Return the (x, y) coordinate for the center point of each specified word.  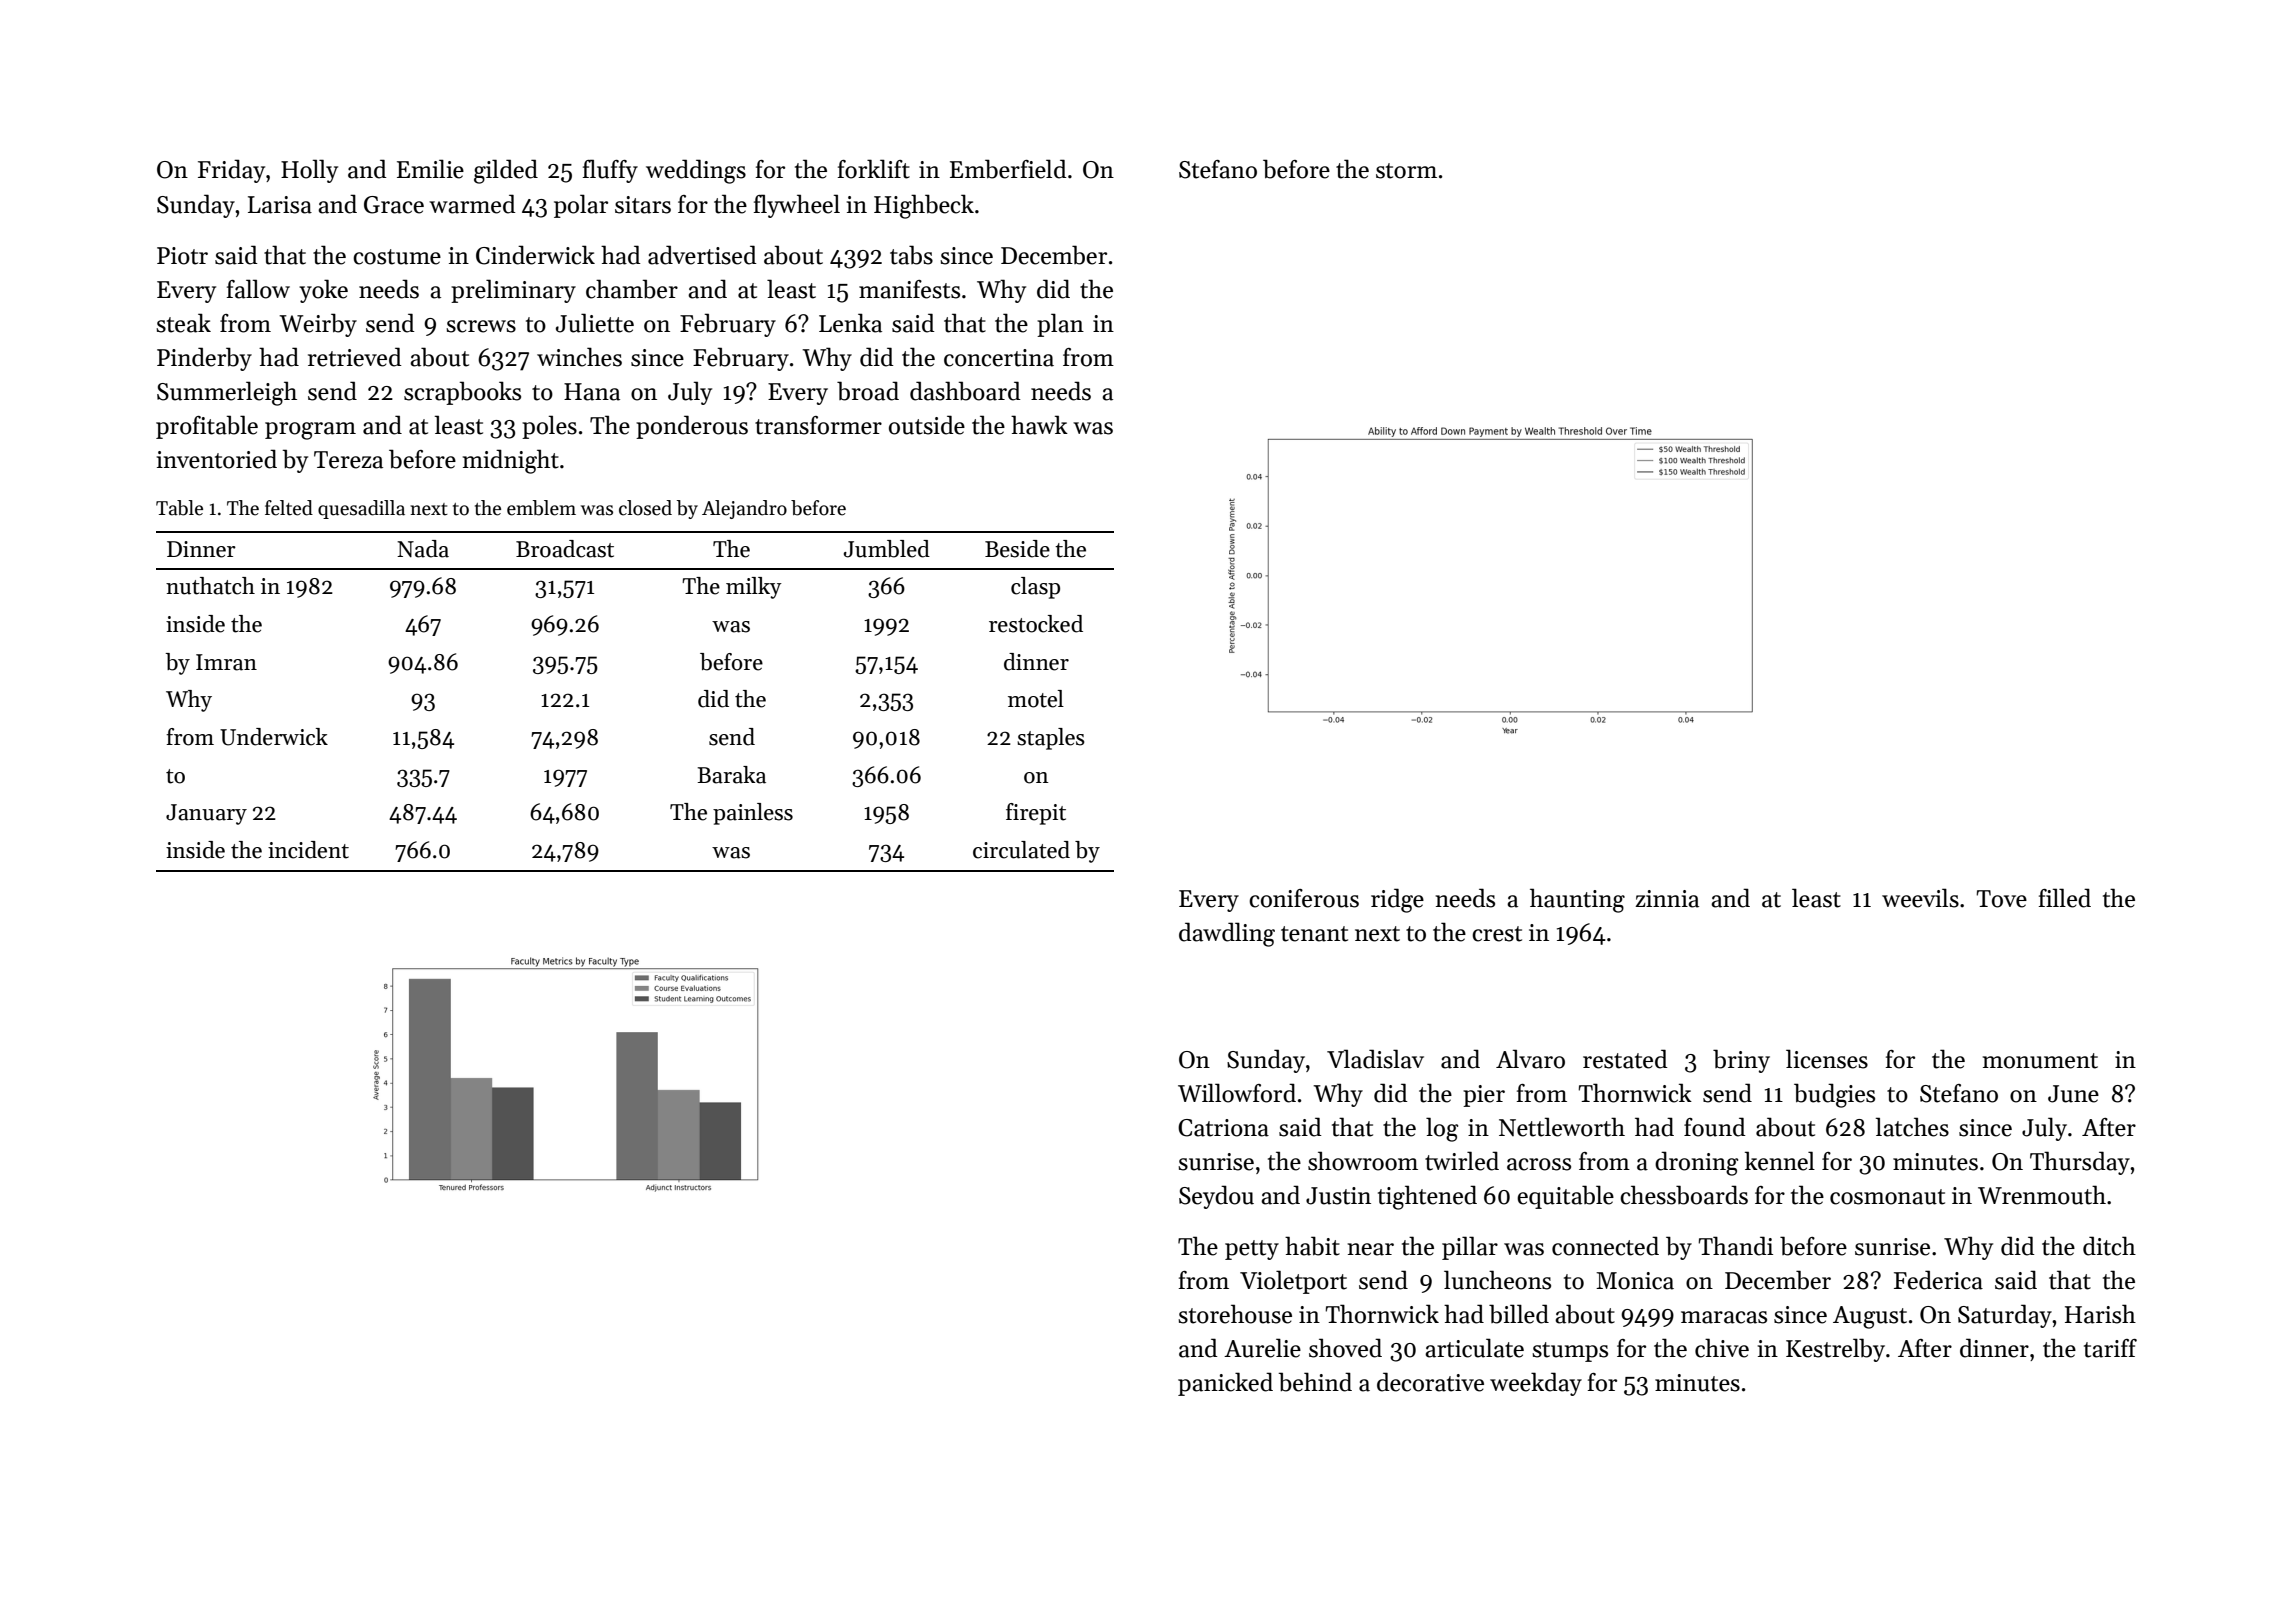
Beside (1017, 549)
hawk (1039, 425)
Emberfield (1008, 169)
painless (753, 814)
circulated (1021, 850)
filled (2065, 898)
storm (1406, 171)
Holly (309, 171)
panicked (1225, 1384)
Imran (226, 662)
